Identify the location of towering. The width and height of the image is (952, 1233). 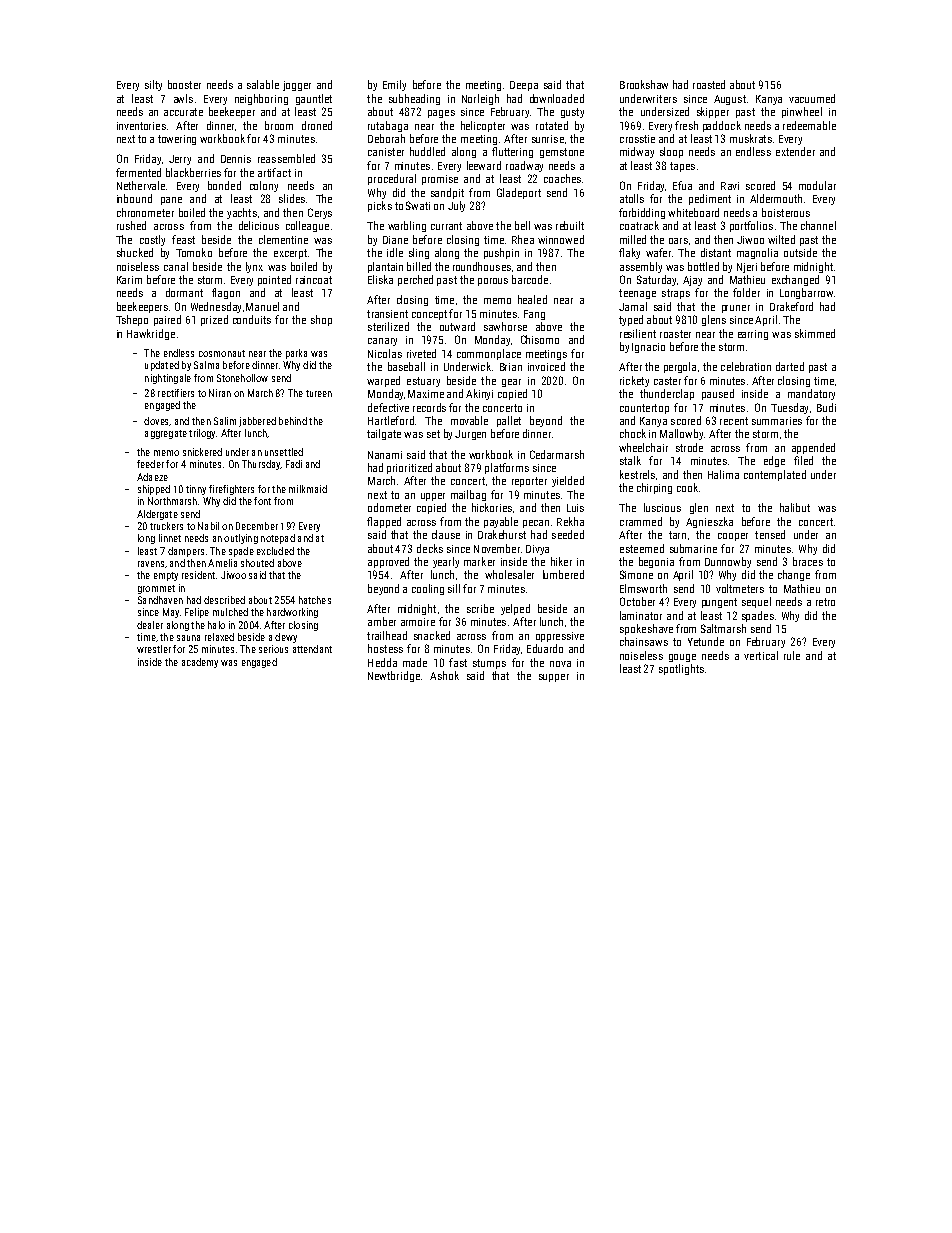
(177, 140).
